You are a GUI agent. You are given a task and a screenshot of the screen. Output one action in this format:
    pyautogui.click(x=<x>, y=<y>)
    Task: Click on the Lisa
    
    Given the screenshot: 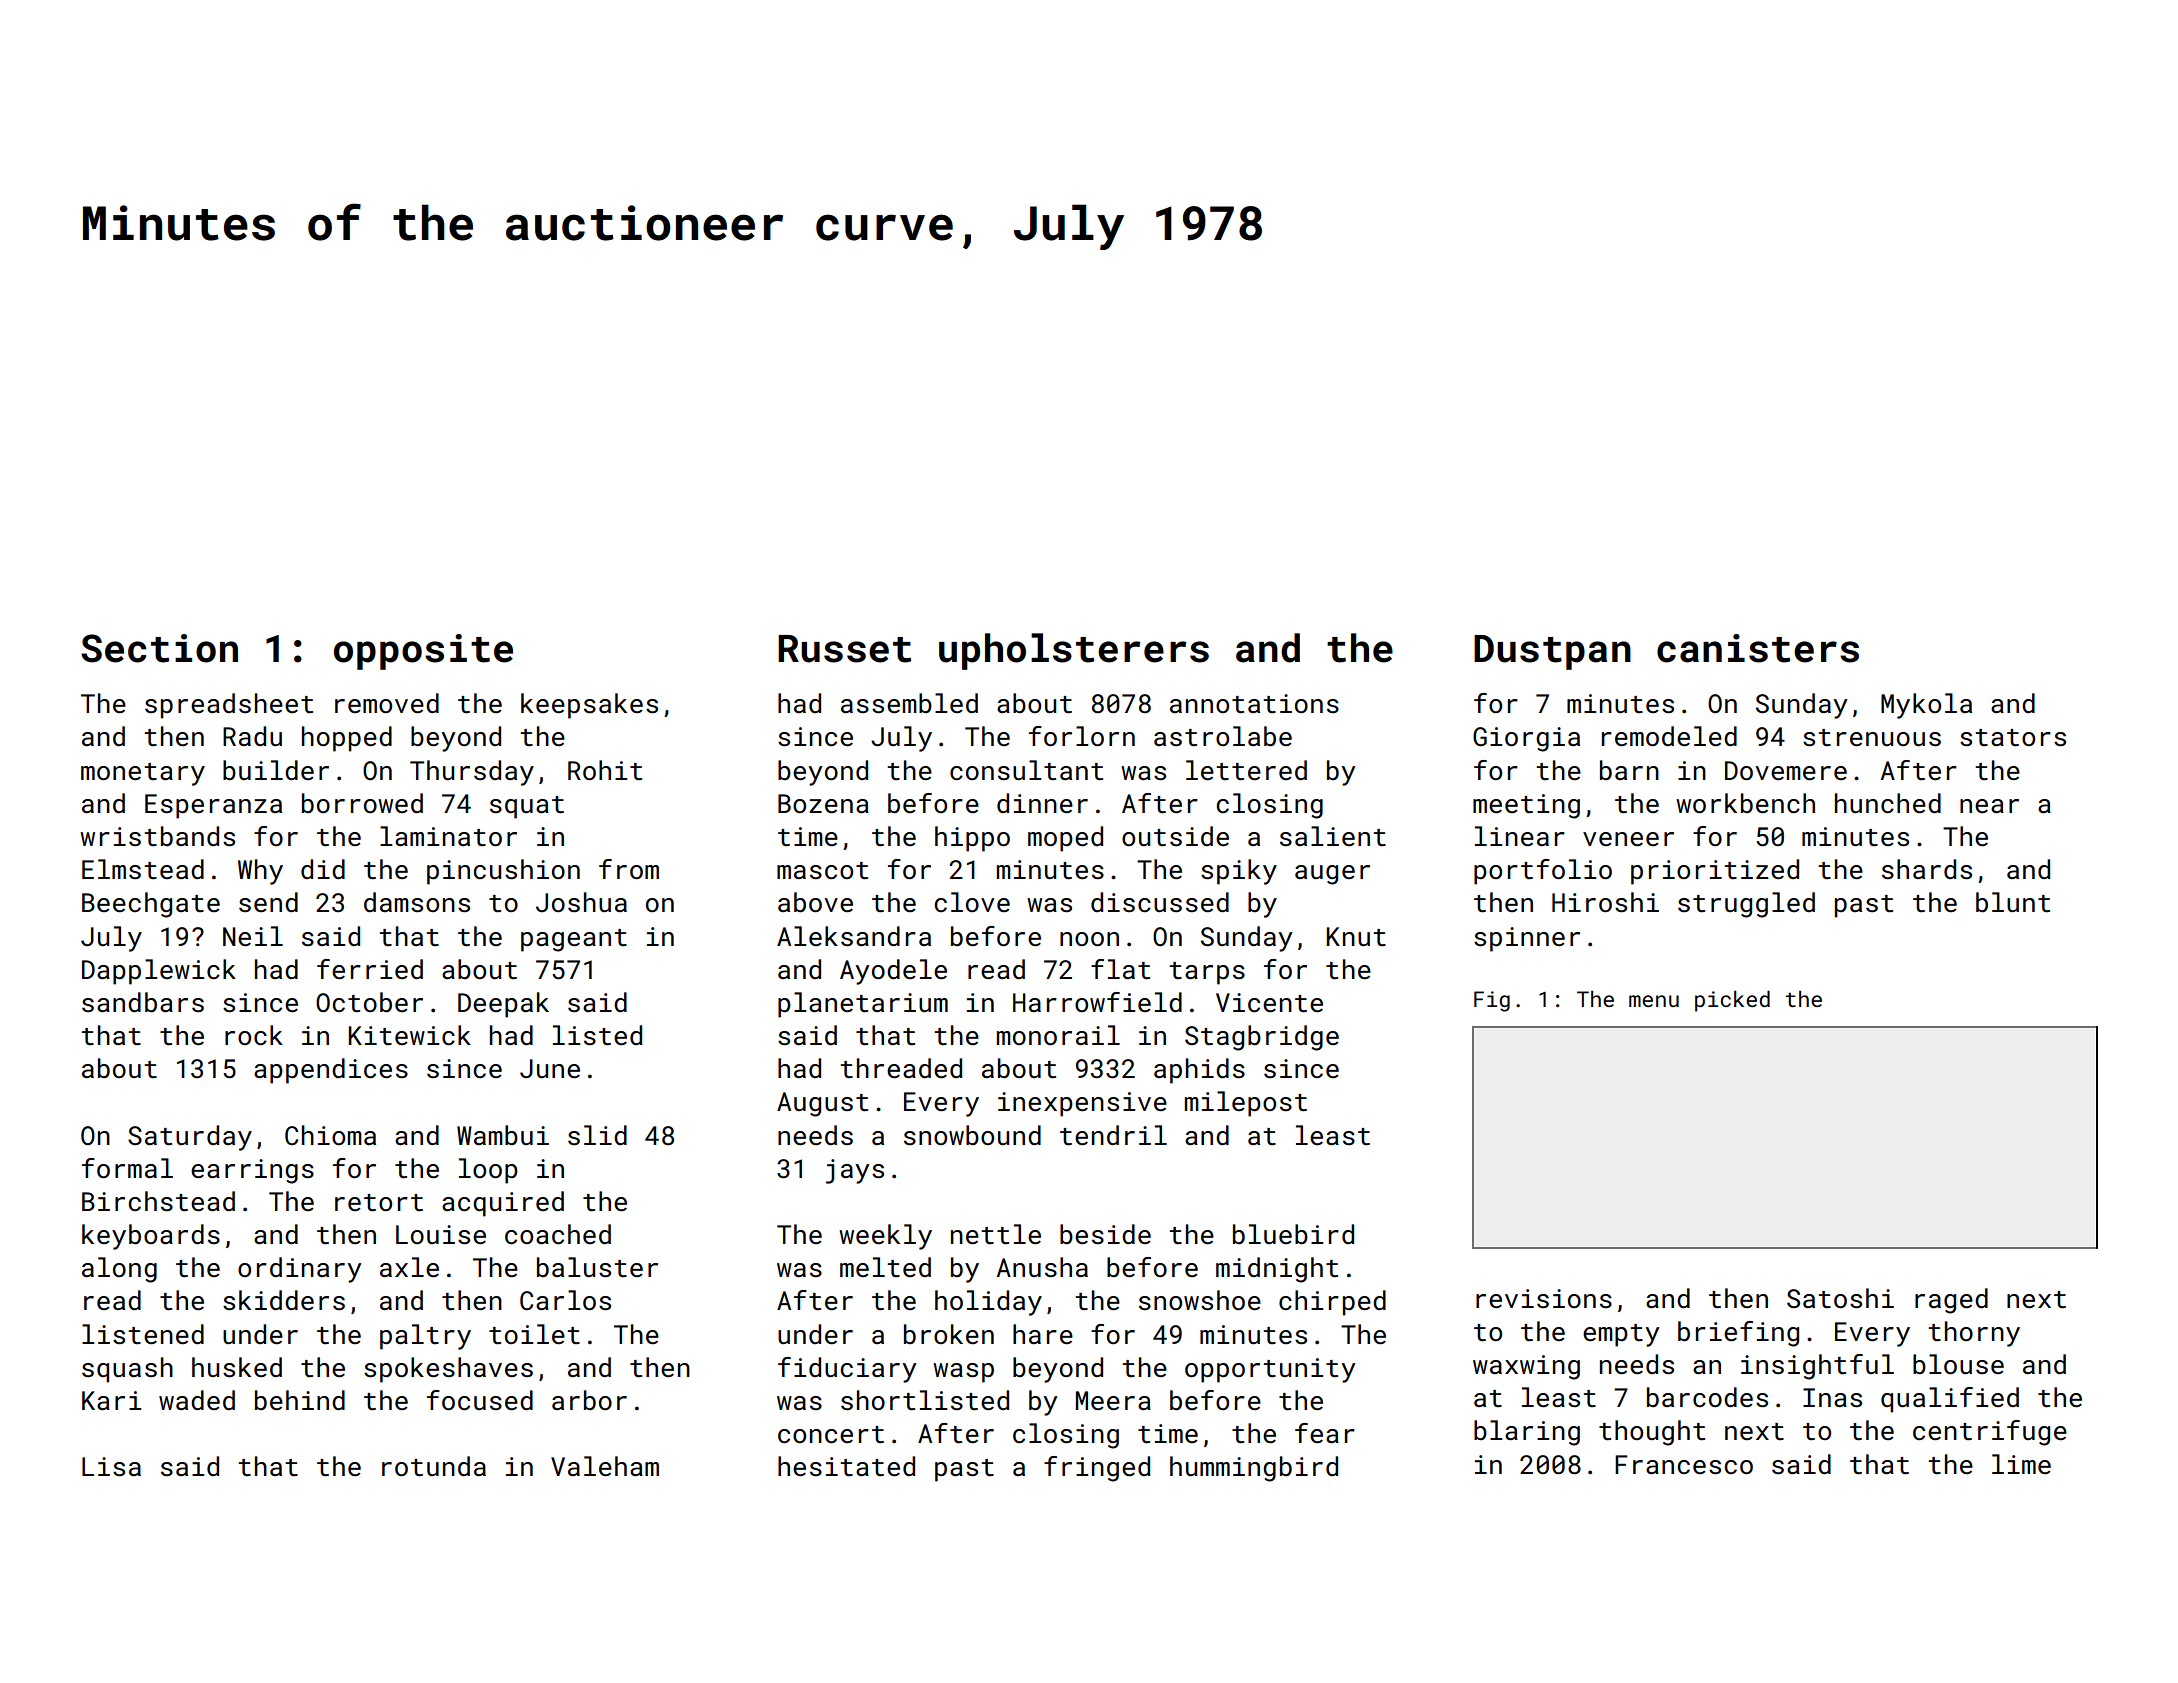 What is the action you would take?
    pyautogui.click(x=111, y=1467)
